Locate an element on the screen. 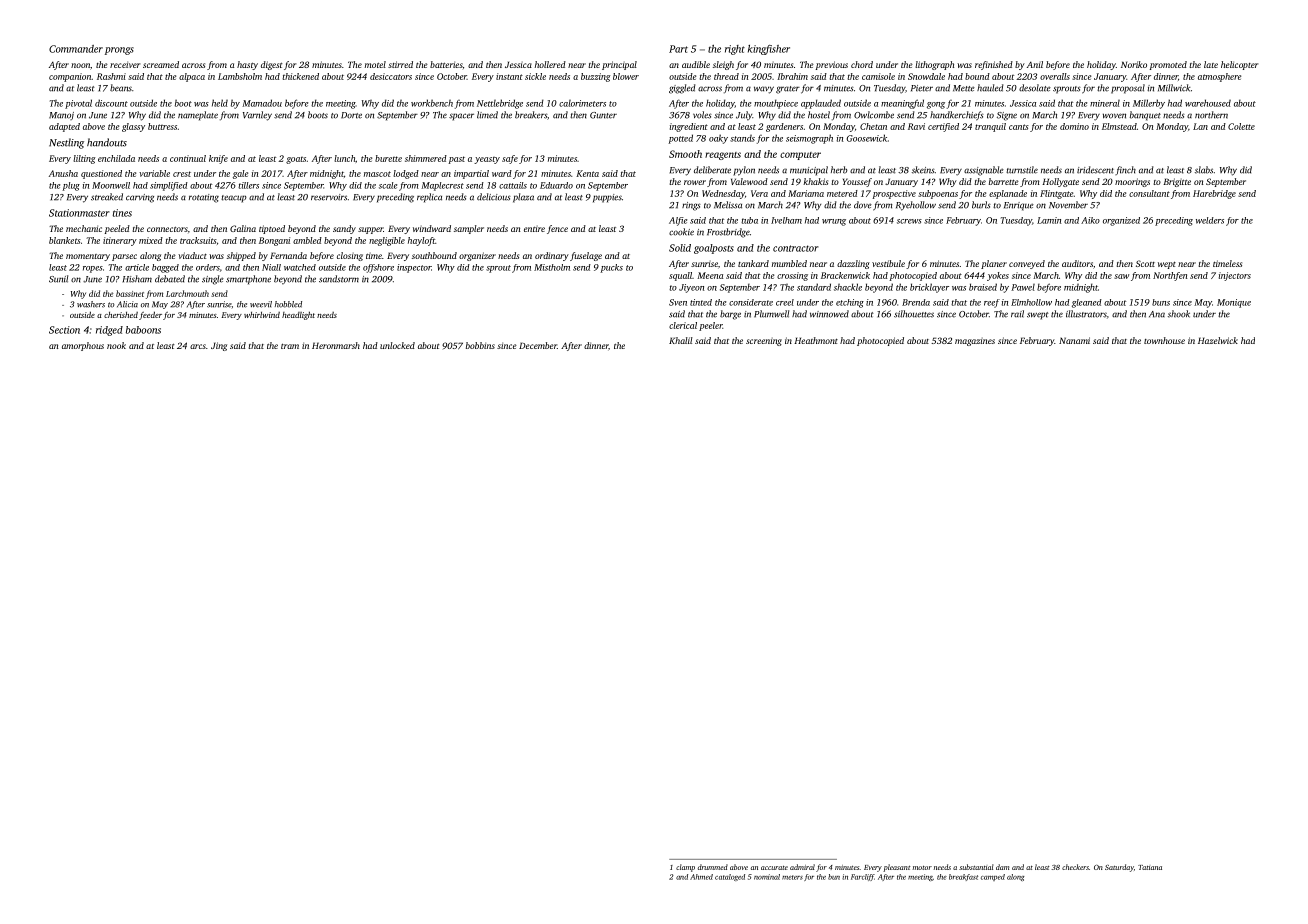 This screenshot has width=1308, height=924. clamp is located at coordinates (685, 868).
